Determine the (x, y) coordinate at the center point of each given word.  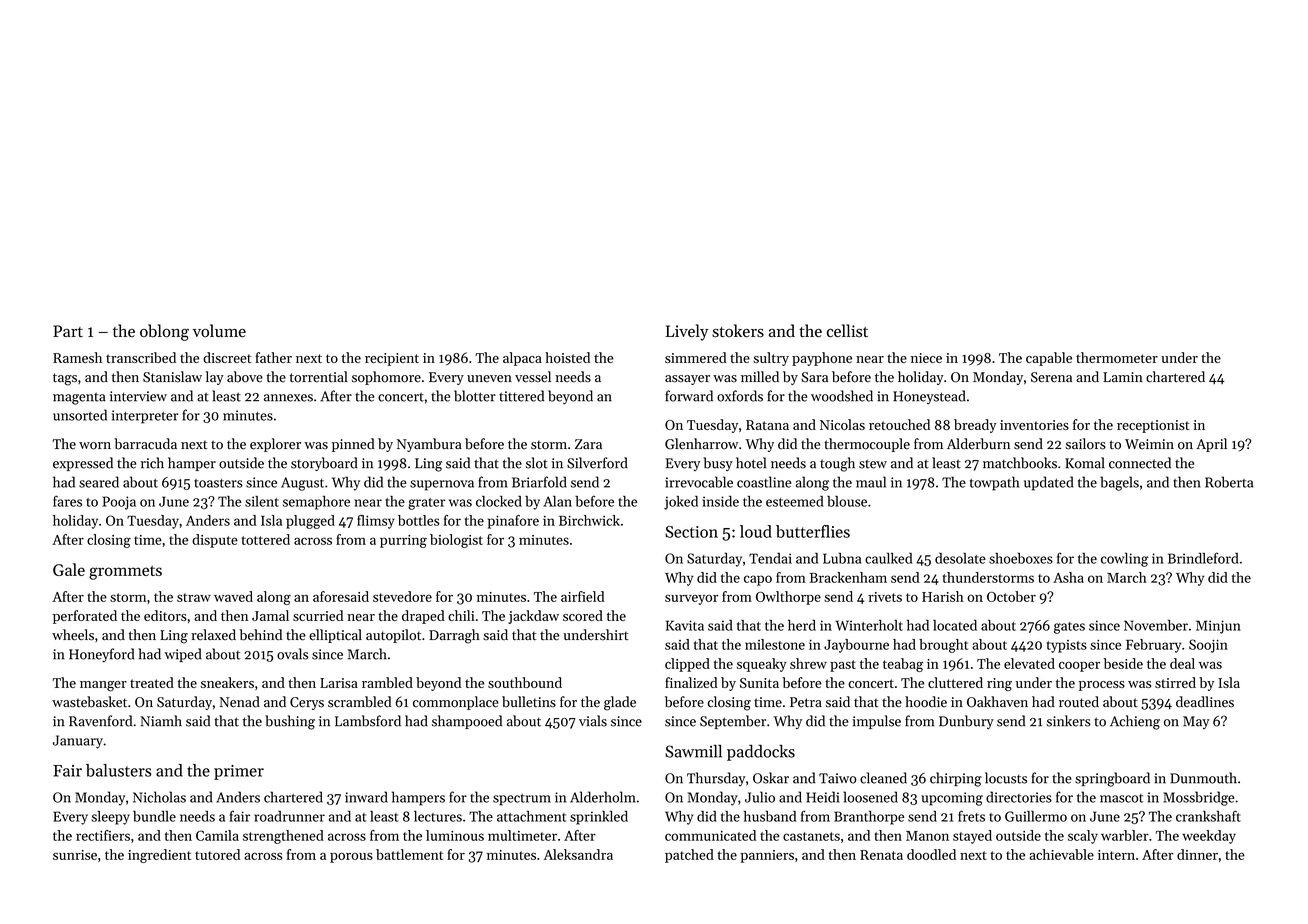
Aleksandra (578, 854)
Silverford (597, 463)
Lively (687, 332)
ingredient (159, 856)
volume (219, 331)
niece (926, 358)
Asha (1068, 577)
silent (262, 501)
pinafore (513, 522)
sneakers (227, 682)
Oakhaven (997, 702)
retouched (899, 424)
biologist (456, 541)
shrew (808, 663)
